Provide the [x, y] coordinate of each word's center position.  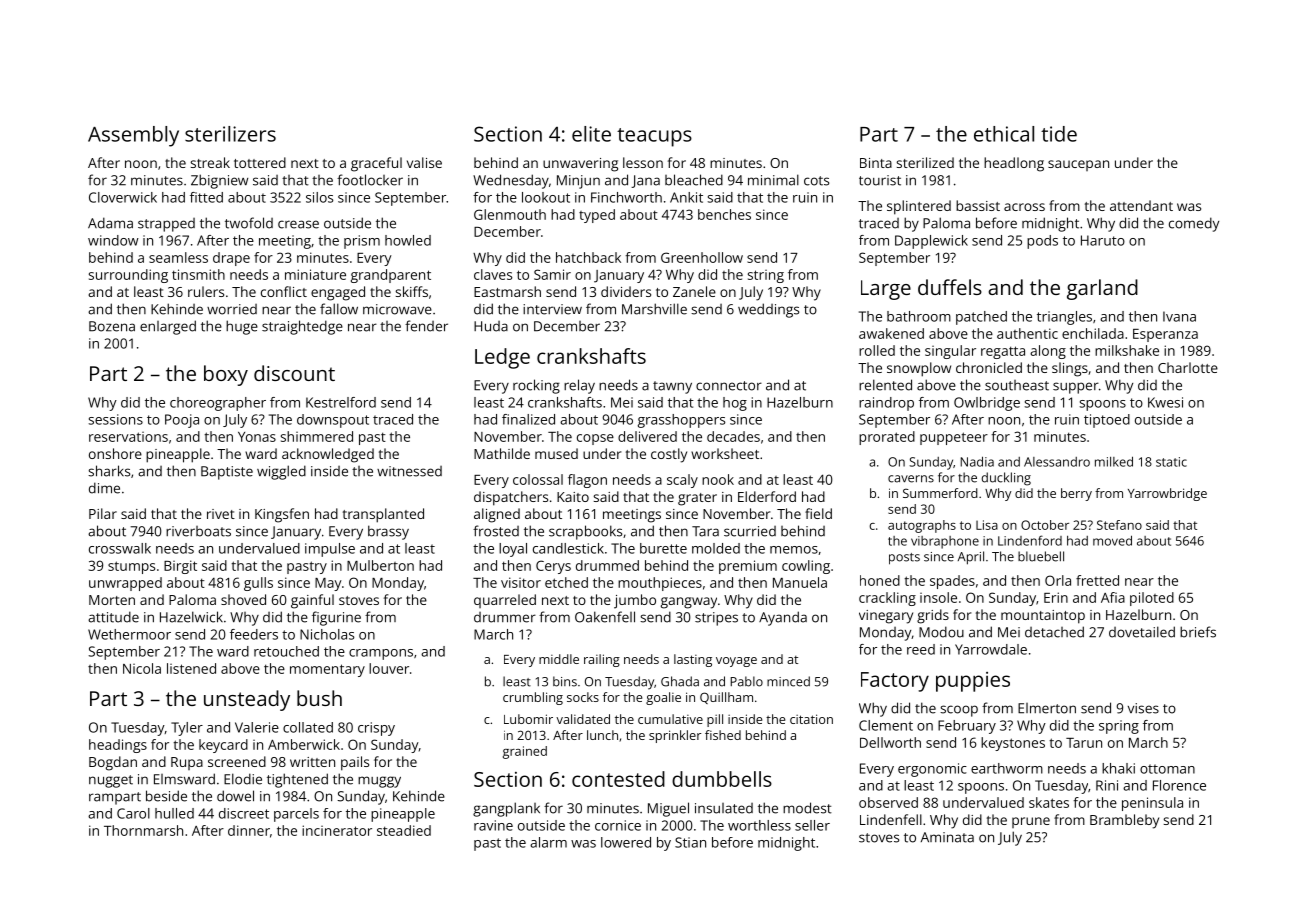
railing [602, 660]
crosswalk [120, 548]
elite [591, 134]
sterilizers [230, 134]
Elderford [767, 496]
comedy [1194, 224]
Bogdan [113, 763]
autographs [922, 526]
